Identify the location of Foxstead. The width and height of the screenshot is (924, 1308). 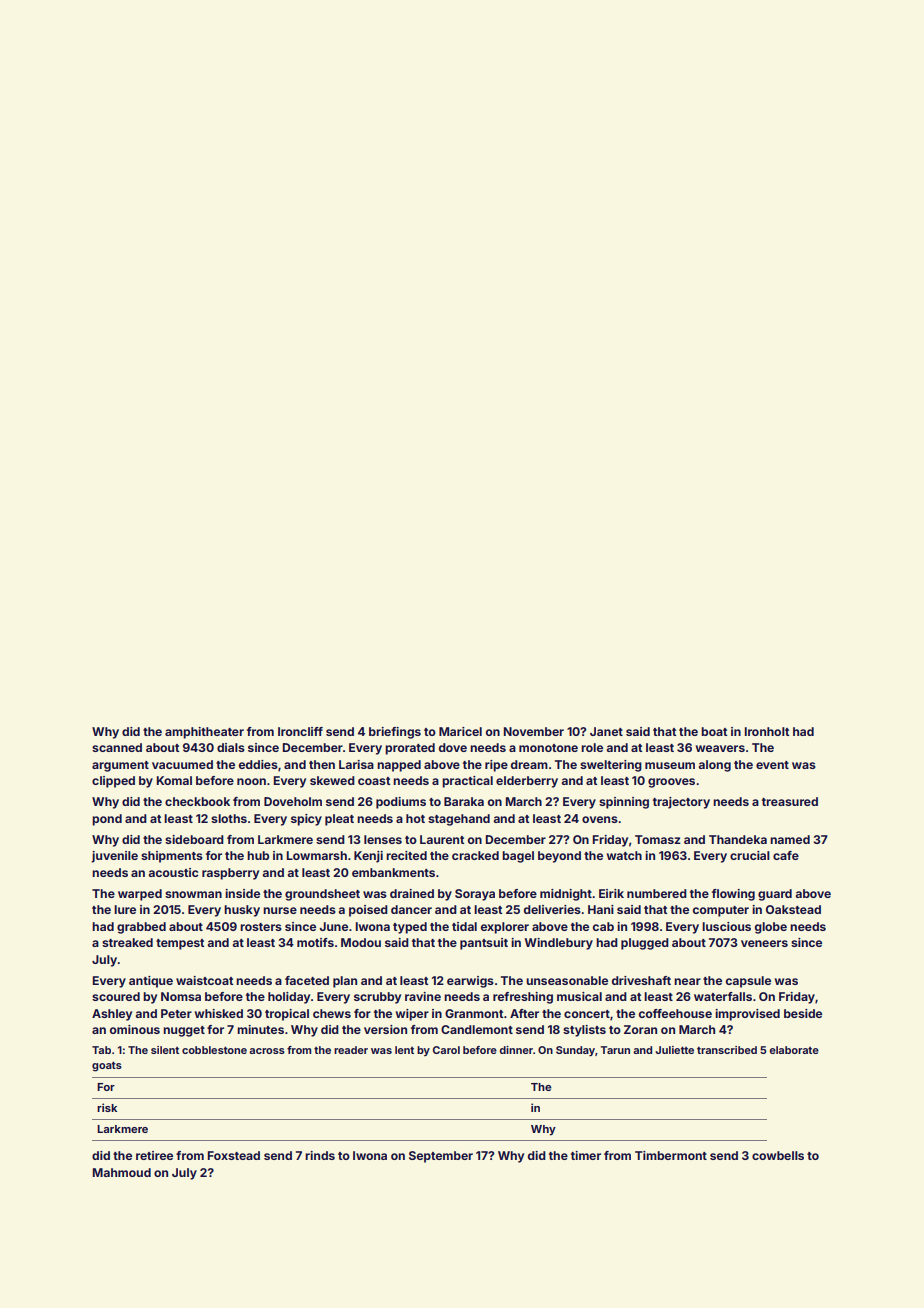
(234, 1155).
